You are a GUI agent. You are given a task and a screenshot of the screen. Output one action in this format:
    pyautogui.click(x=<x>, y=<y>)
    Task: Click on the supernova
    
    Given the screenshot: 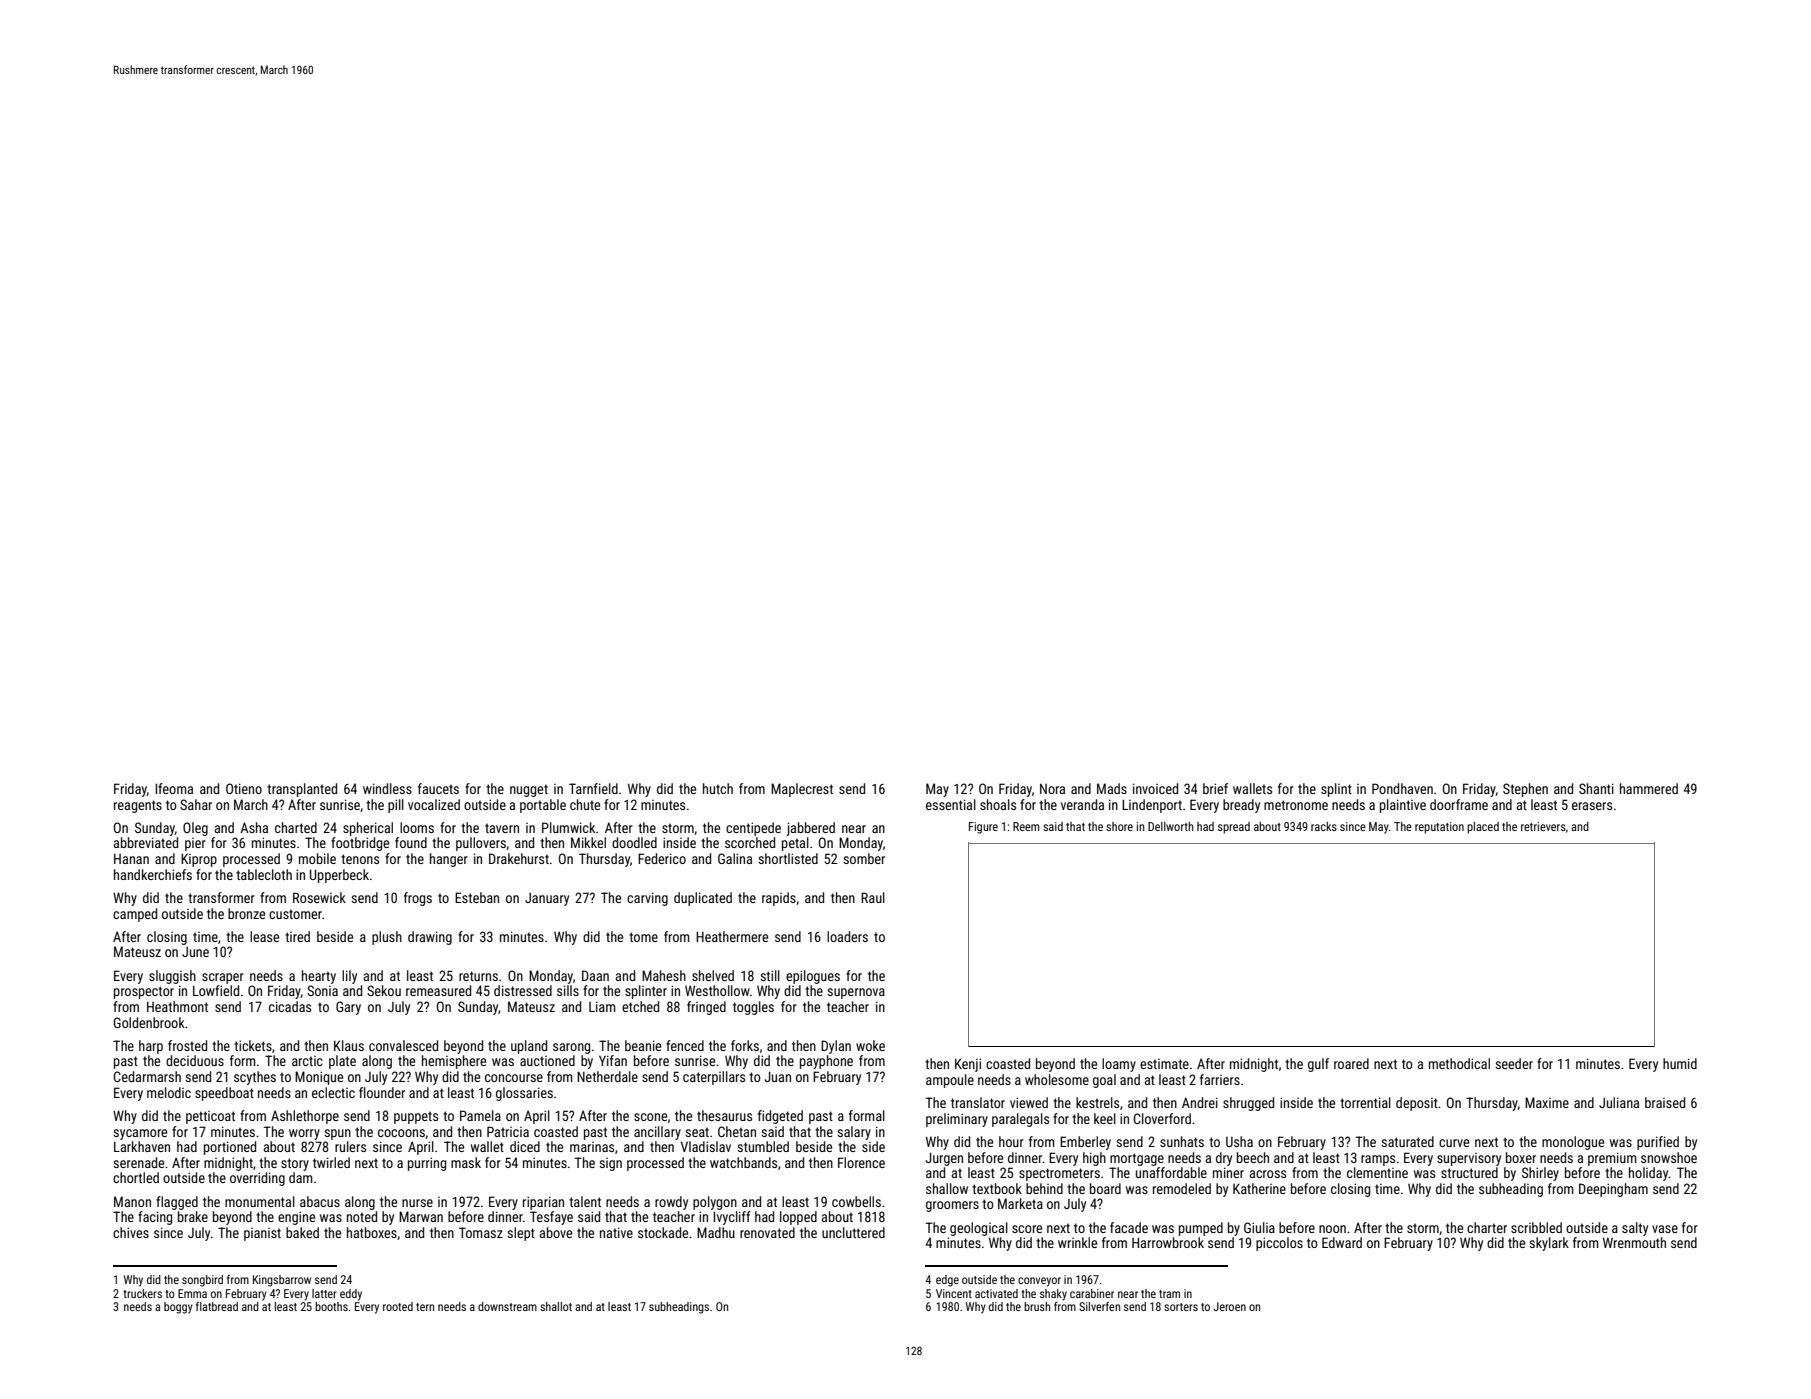 What is the action you would take?
    pyautogui.click(x=856, y=993)
